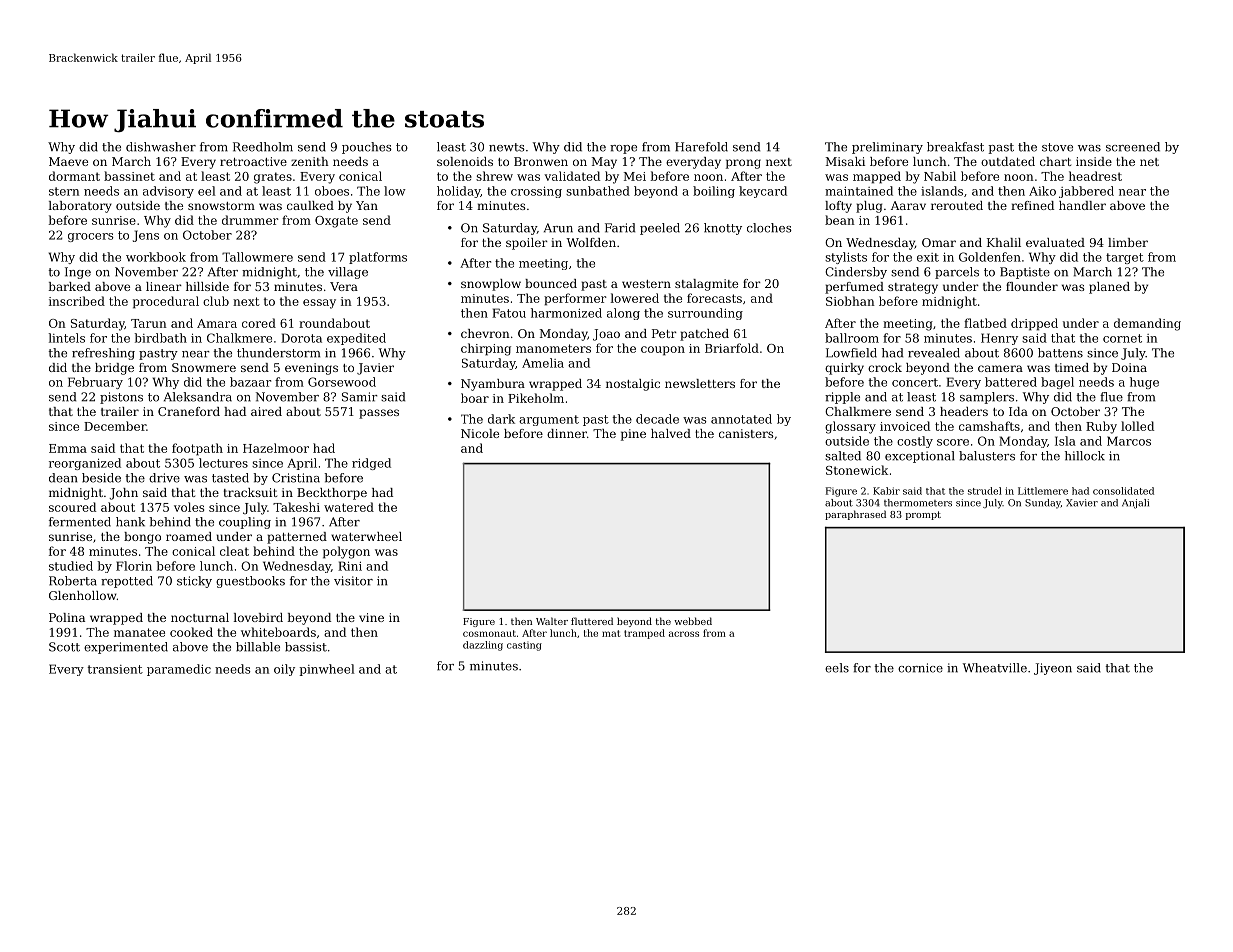  I want to click on limber, so click(1128, 242).
